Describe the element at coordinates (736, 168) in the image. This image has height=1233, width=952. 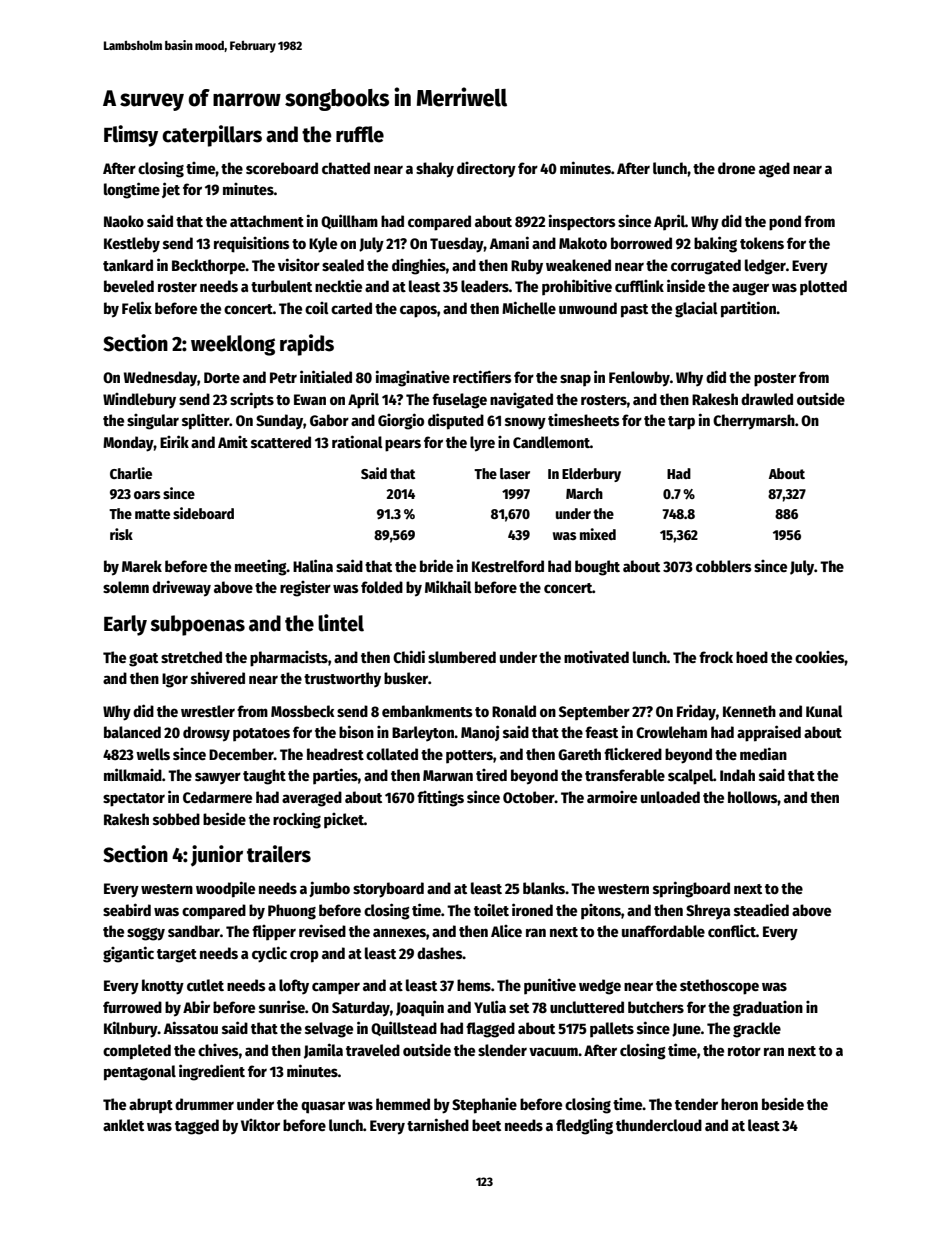
I see `drone` at that location.
